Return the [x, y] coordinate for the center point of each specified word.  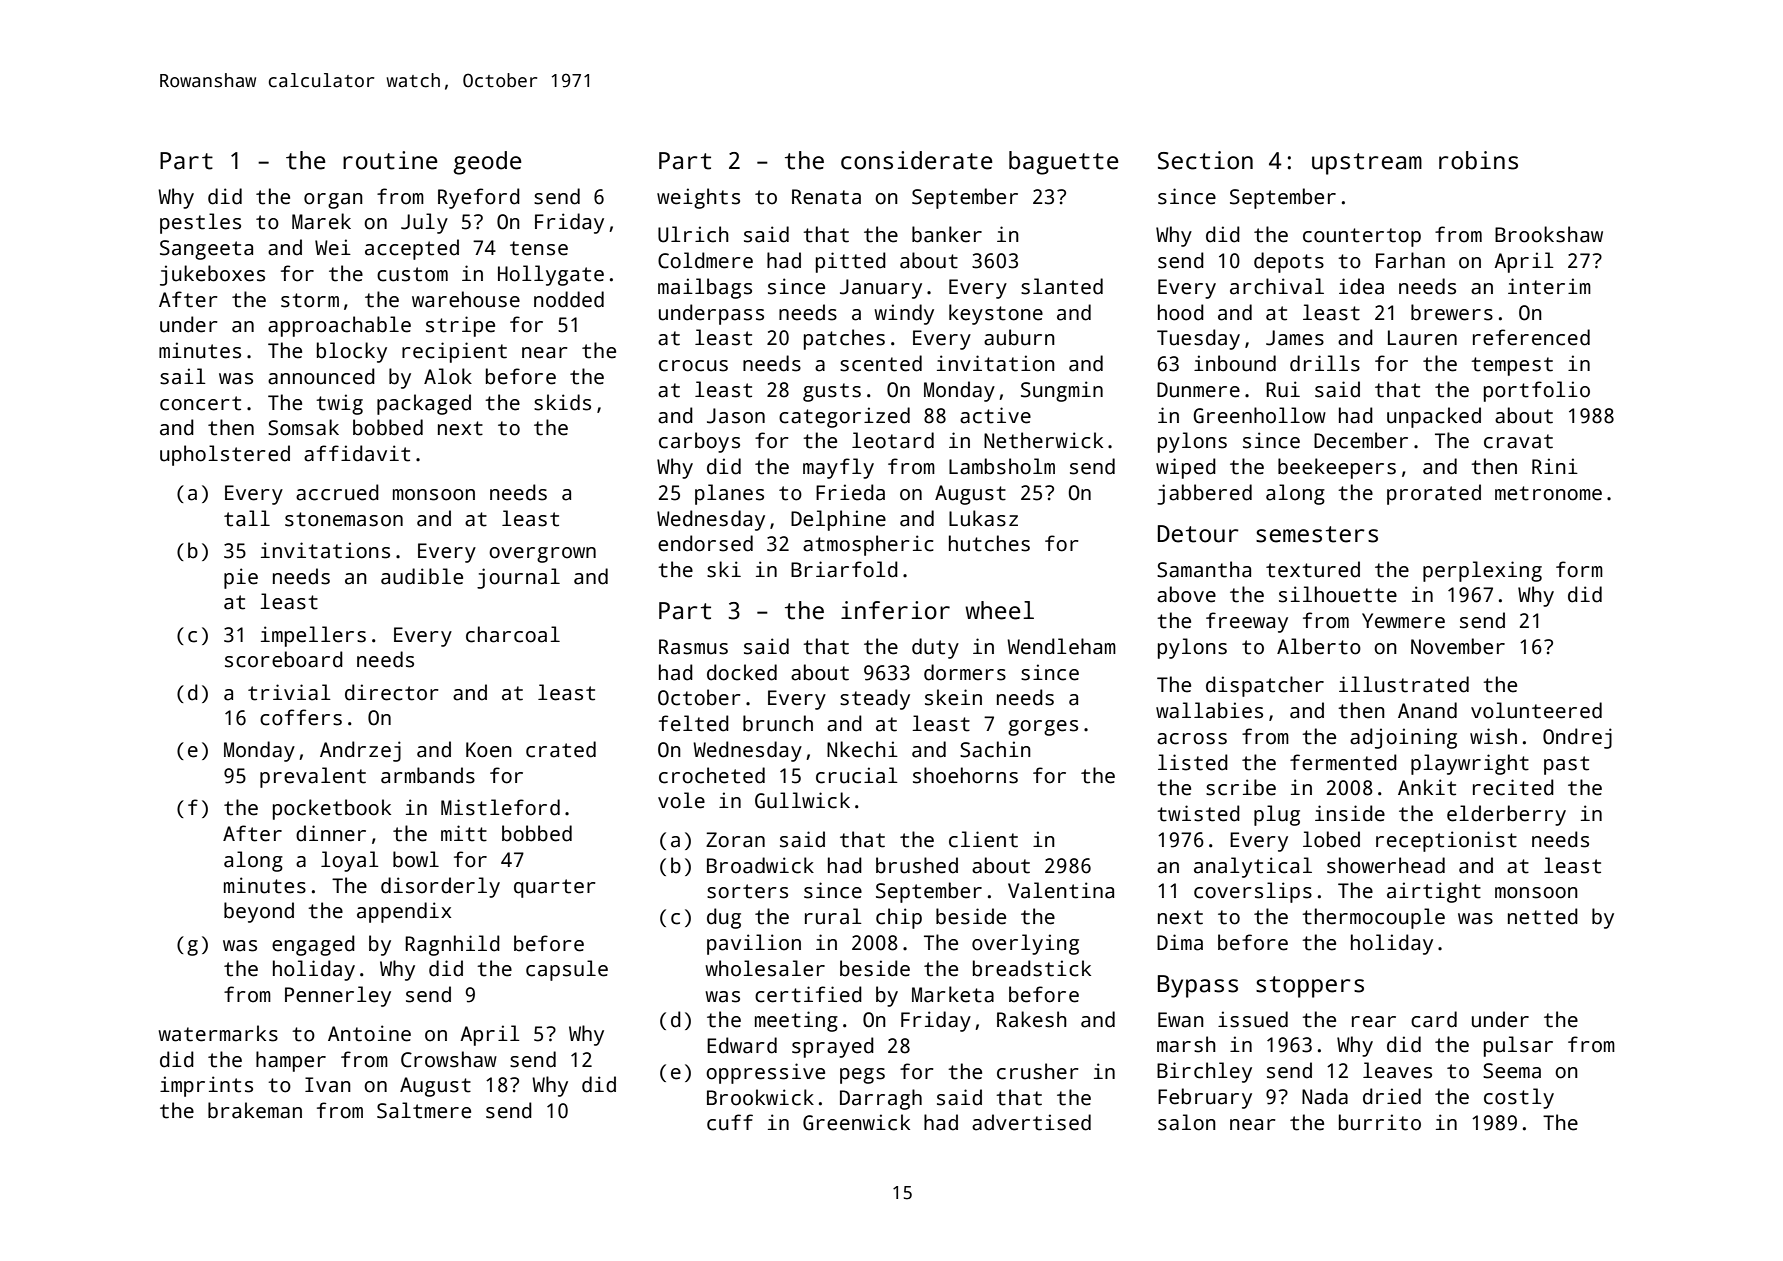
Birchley [1204, 1072]
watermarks [218, 1033]
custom [412, 274]
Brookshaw [1549, 234]
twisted [1198, 813]
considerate [917, 160]
